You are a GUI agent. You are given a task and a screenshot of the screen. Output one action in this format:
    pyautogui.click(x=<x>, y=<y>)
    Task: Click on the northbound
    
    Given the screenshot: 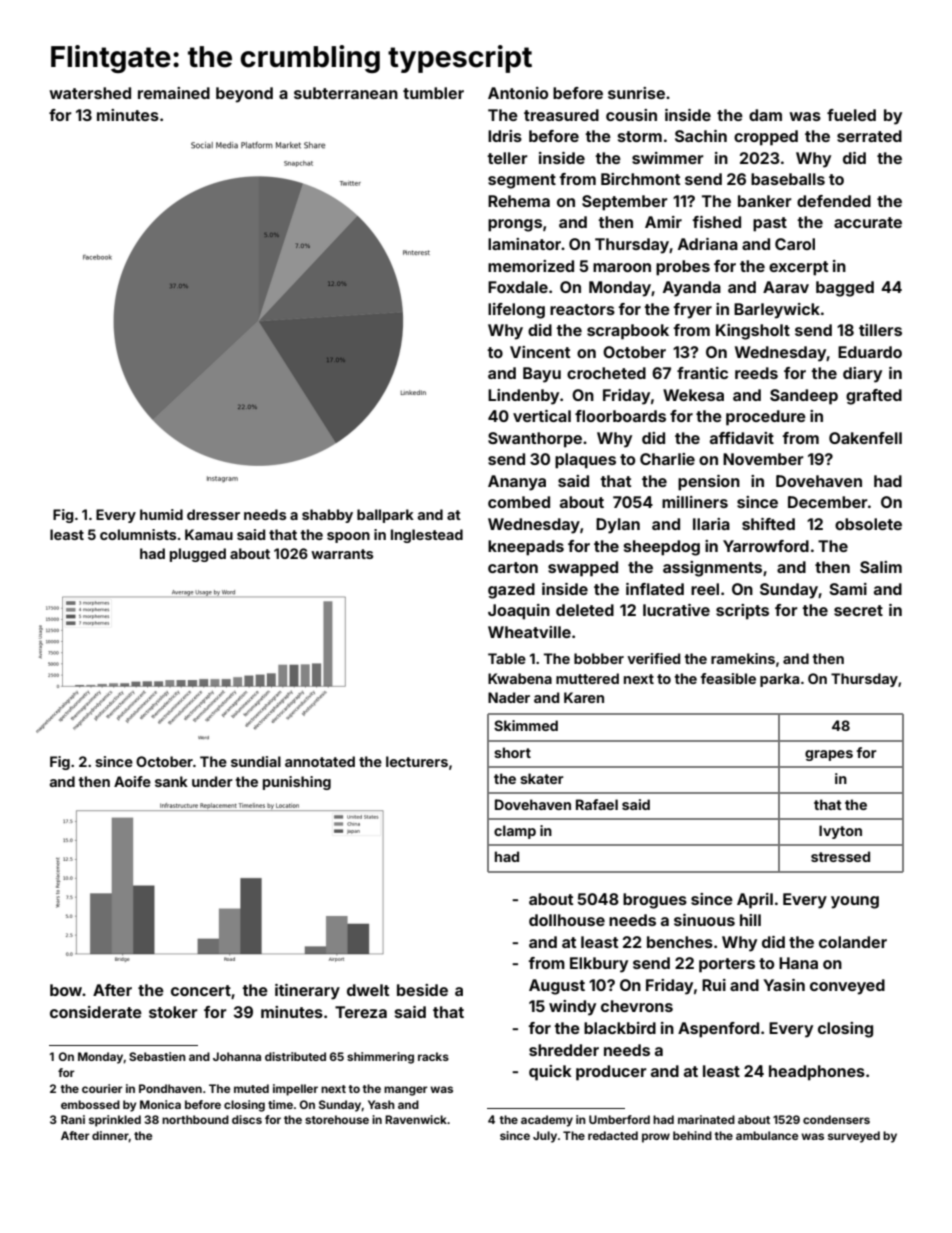 What is the action you would take?
    pyautogui.click(x=195, y=1119)
